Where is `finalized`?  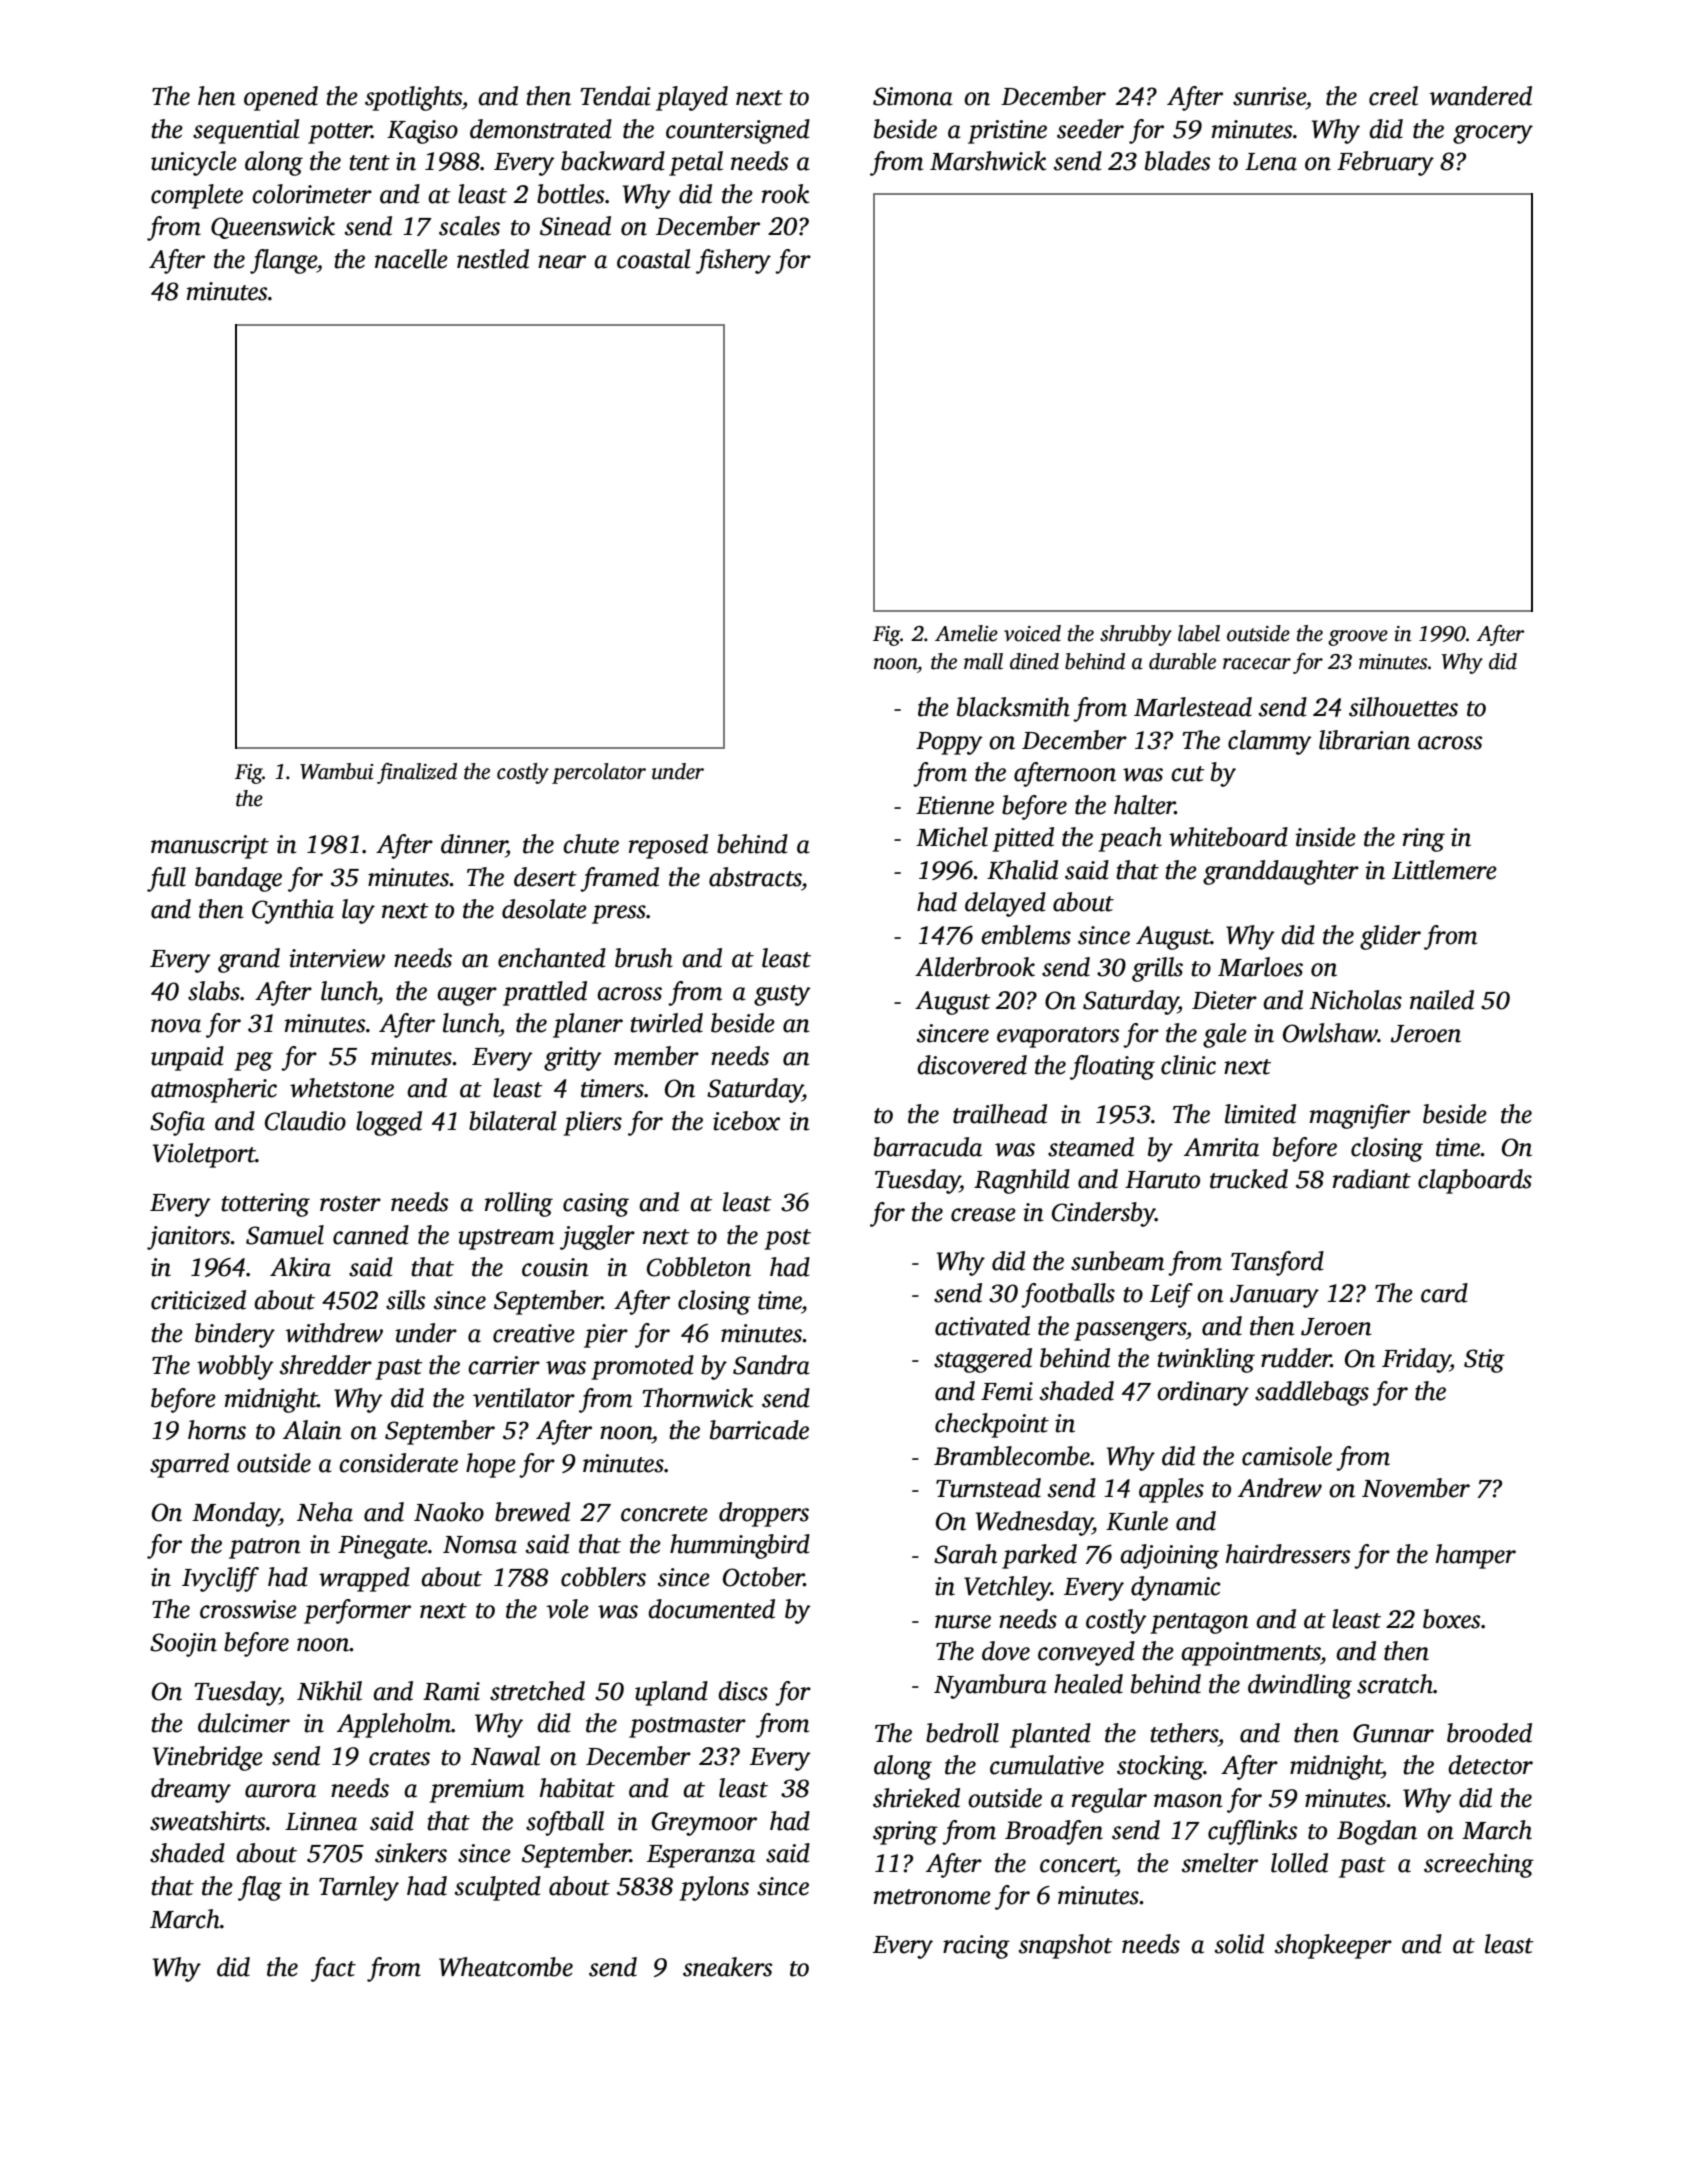 finalized is located at coordinates (417, 773).
